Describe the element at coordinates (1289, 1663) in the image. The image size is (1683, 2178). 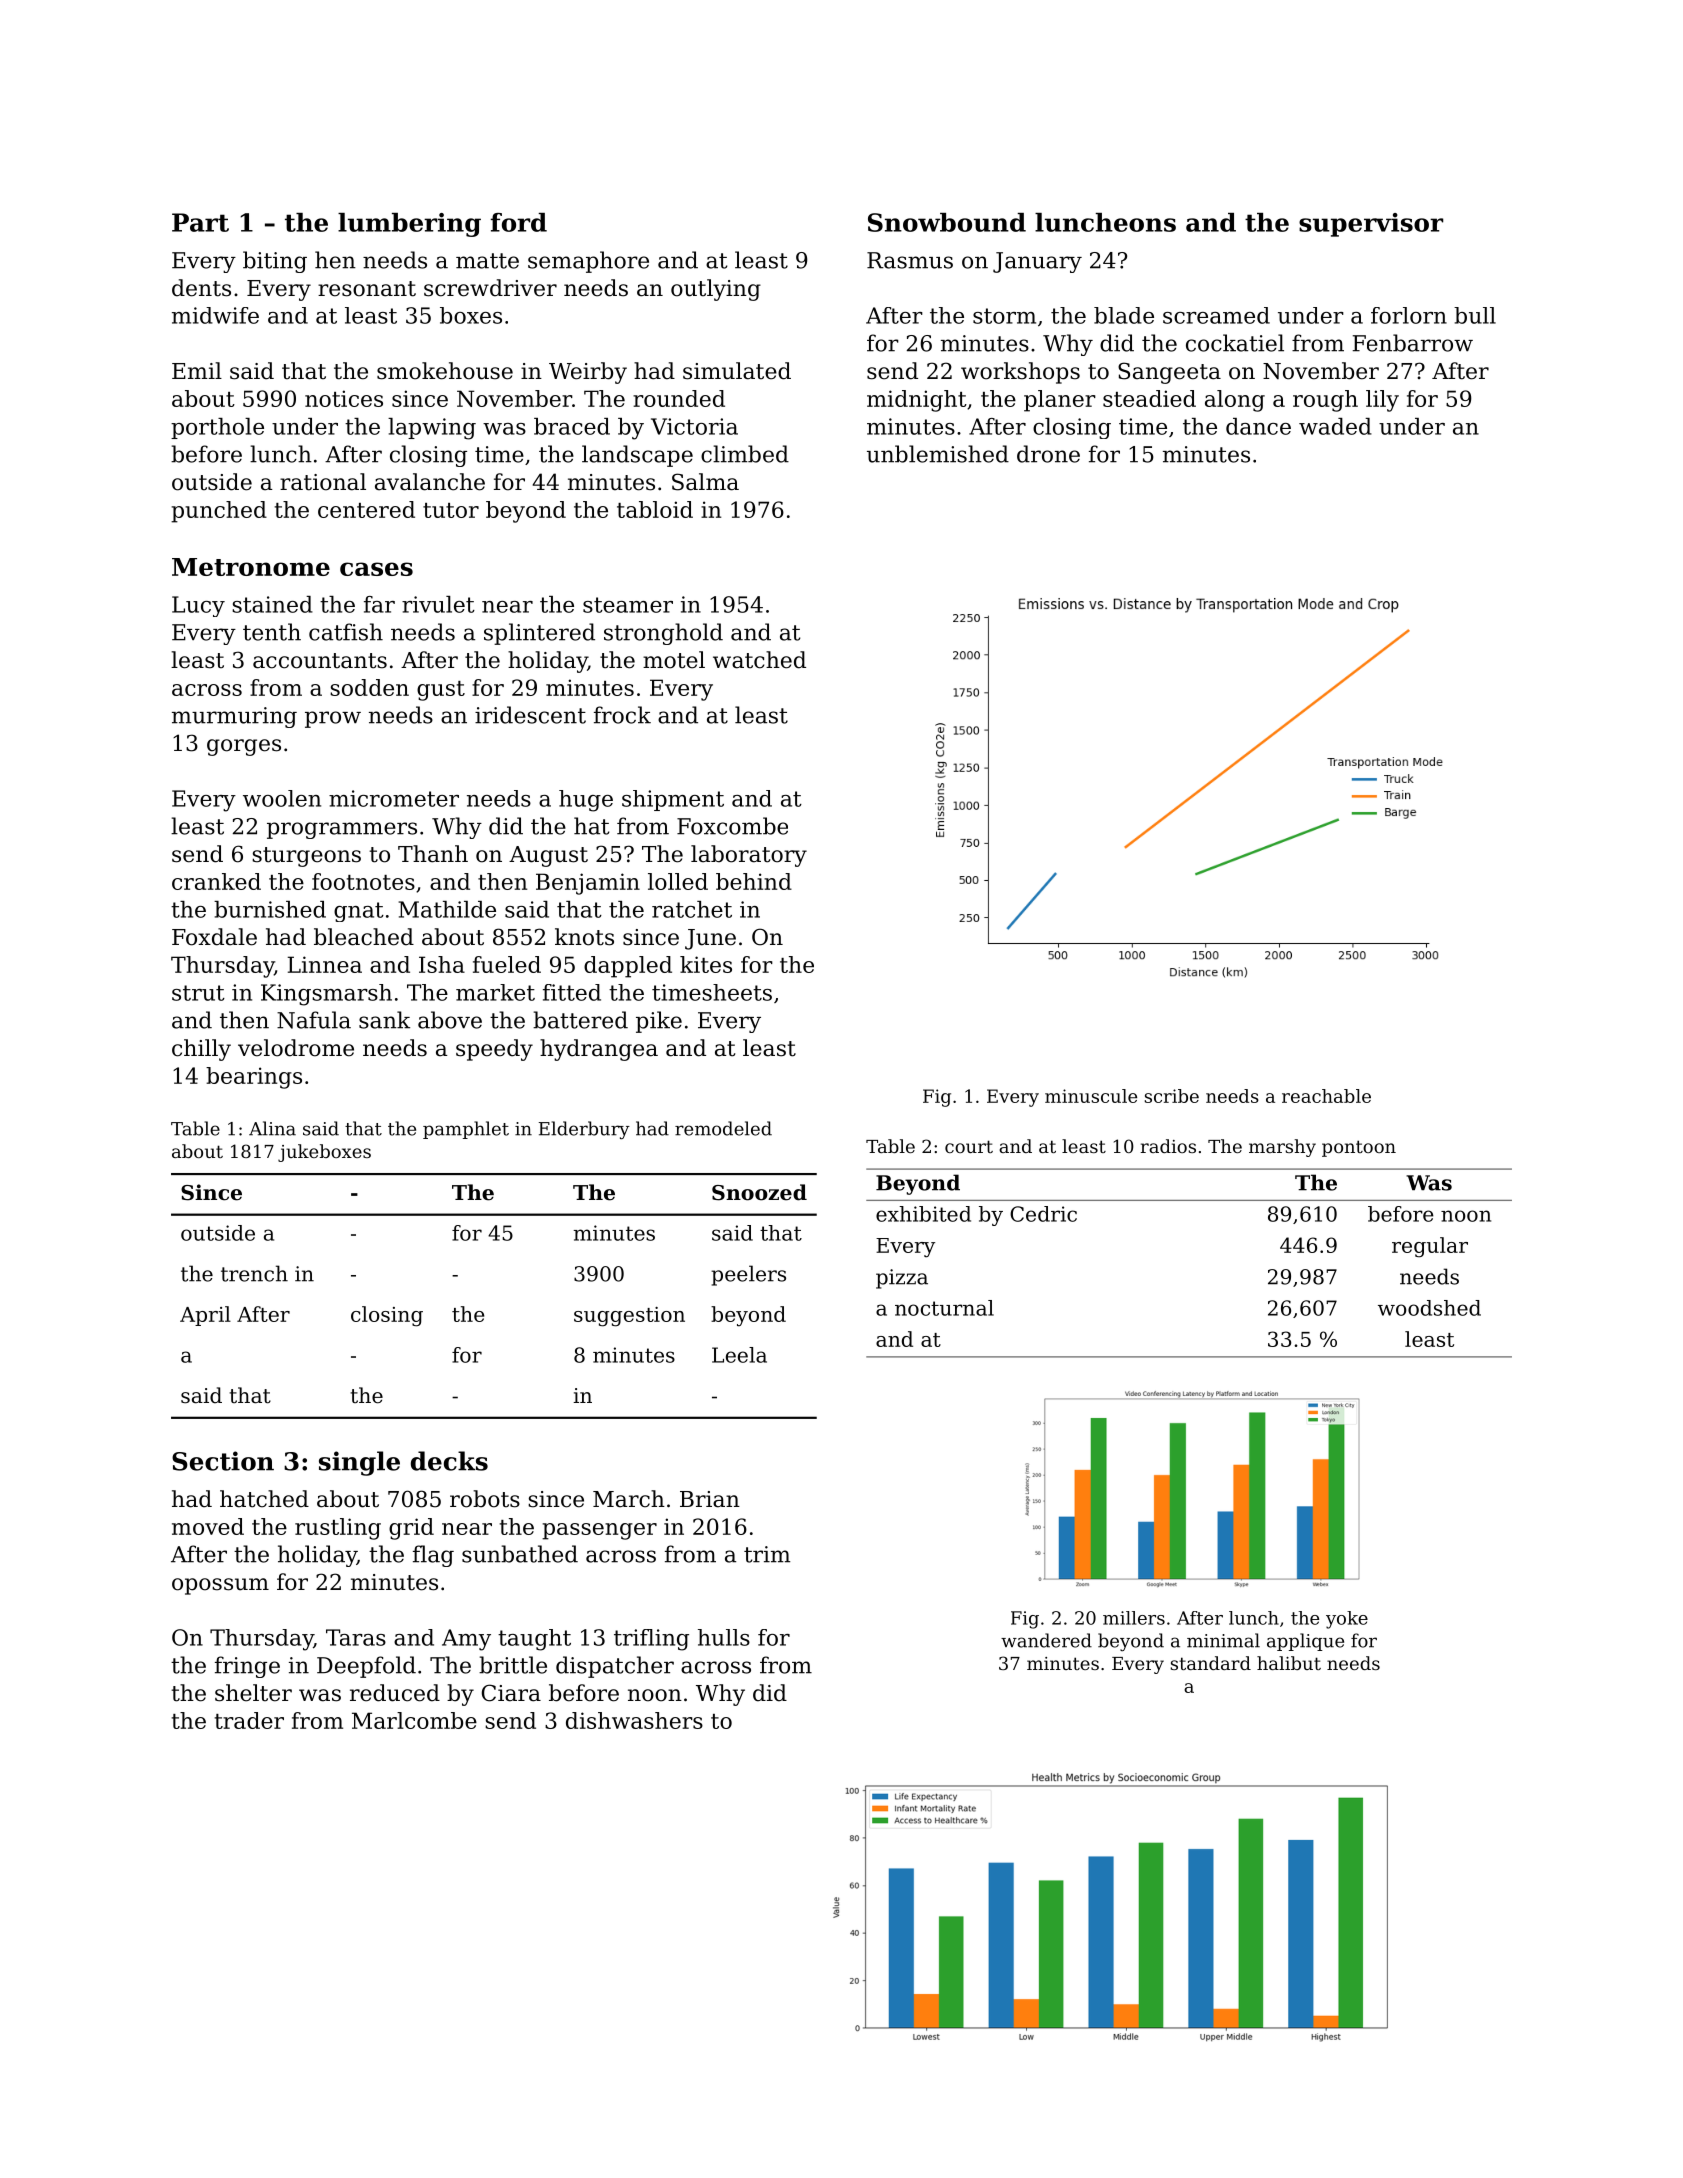
I see `halibut` at that location.
